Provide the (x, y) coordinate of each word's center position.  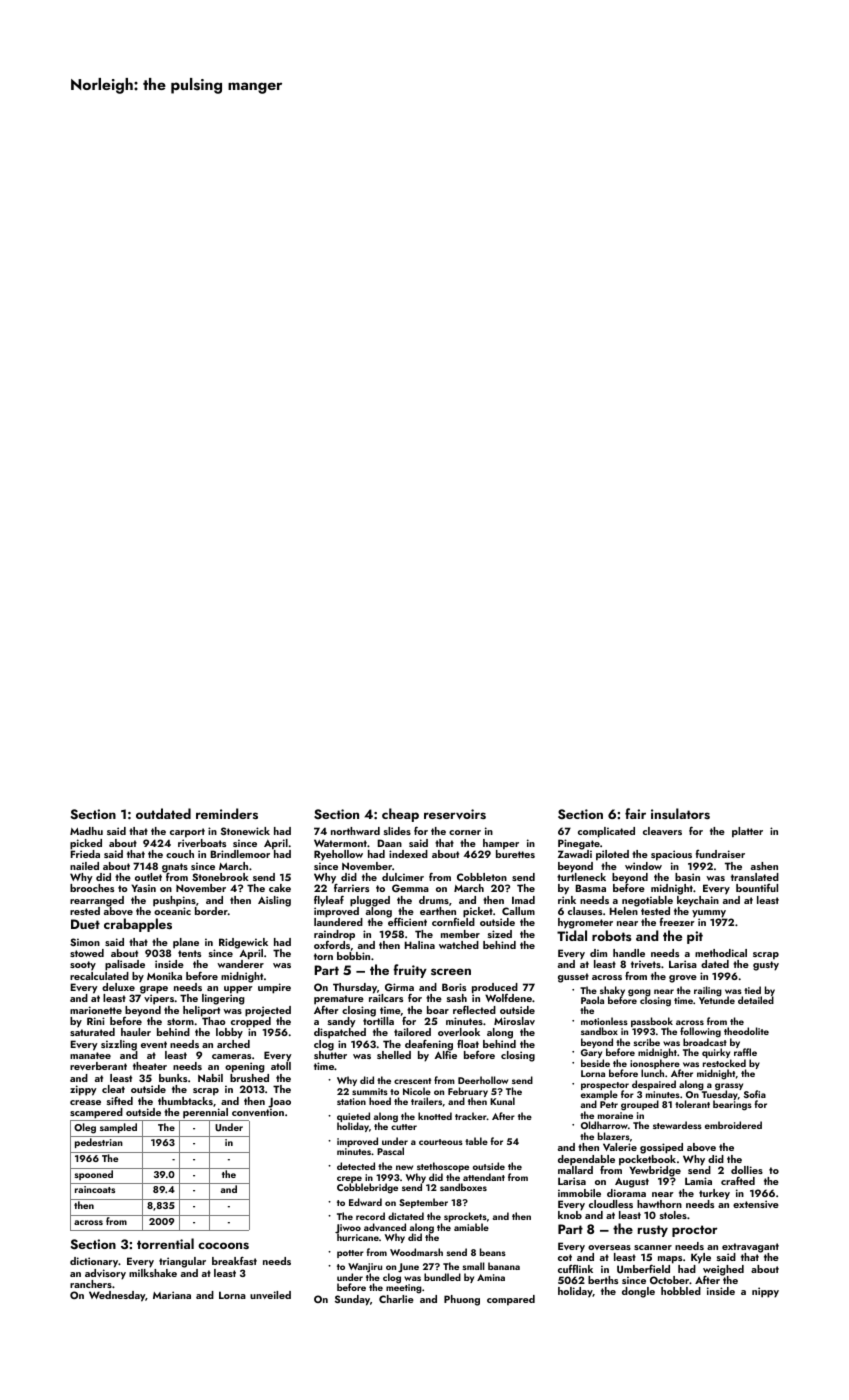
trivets (646, 964)
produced (495, 988)
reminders (227, 814)
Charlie (396, 1299)
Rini (96, 1021)
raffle (745, 1052)
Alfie (445, 1055)
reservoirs (455, 814)
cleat (113, 1089)
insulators (680, 814)
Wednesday (117, 1296)
